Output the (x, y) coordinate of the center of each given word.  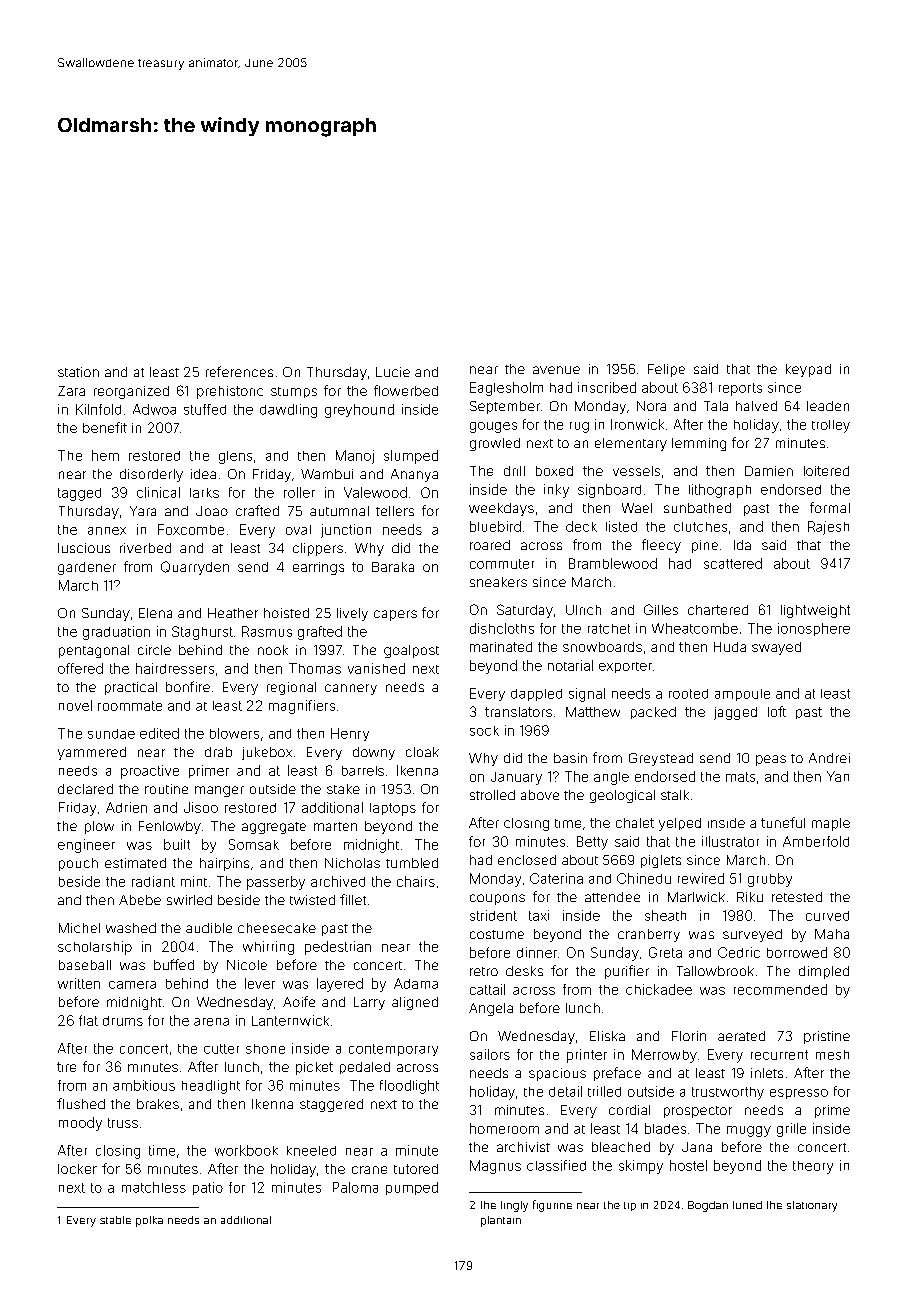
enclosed (527, 860)
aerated (741, 1036)
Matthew (593, 712)
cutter (221, 1049)
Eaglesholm (506, 389)
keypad (808, 370)
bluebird (495, 526)
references (239, 371)
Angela (491, 1009)
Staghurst (202, 633)
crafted (257, 510)
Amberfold (816, 841)
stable (115, 1220)
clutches (700, 527)
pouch (78, 864)
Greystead (661, 759)
